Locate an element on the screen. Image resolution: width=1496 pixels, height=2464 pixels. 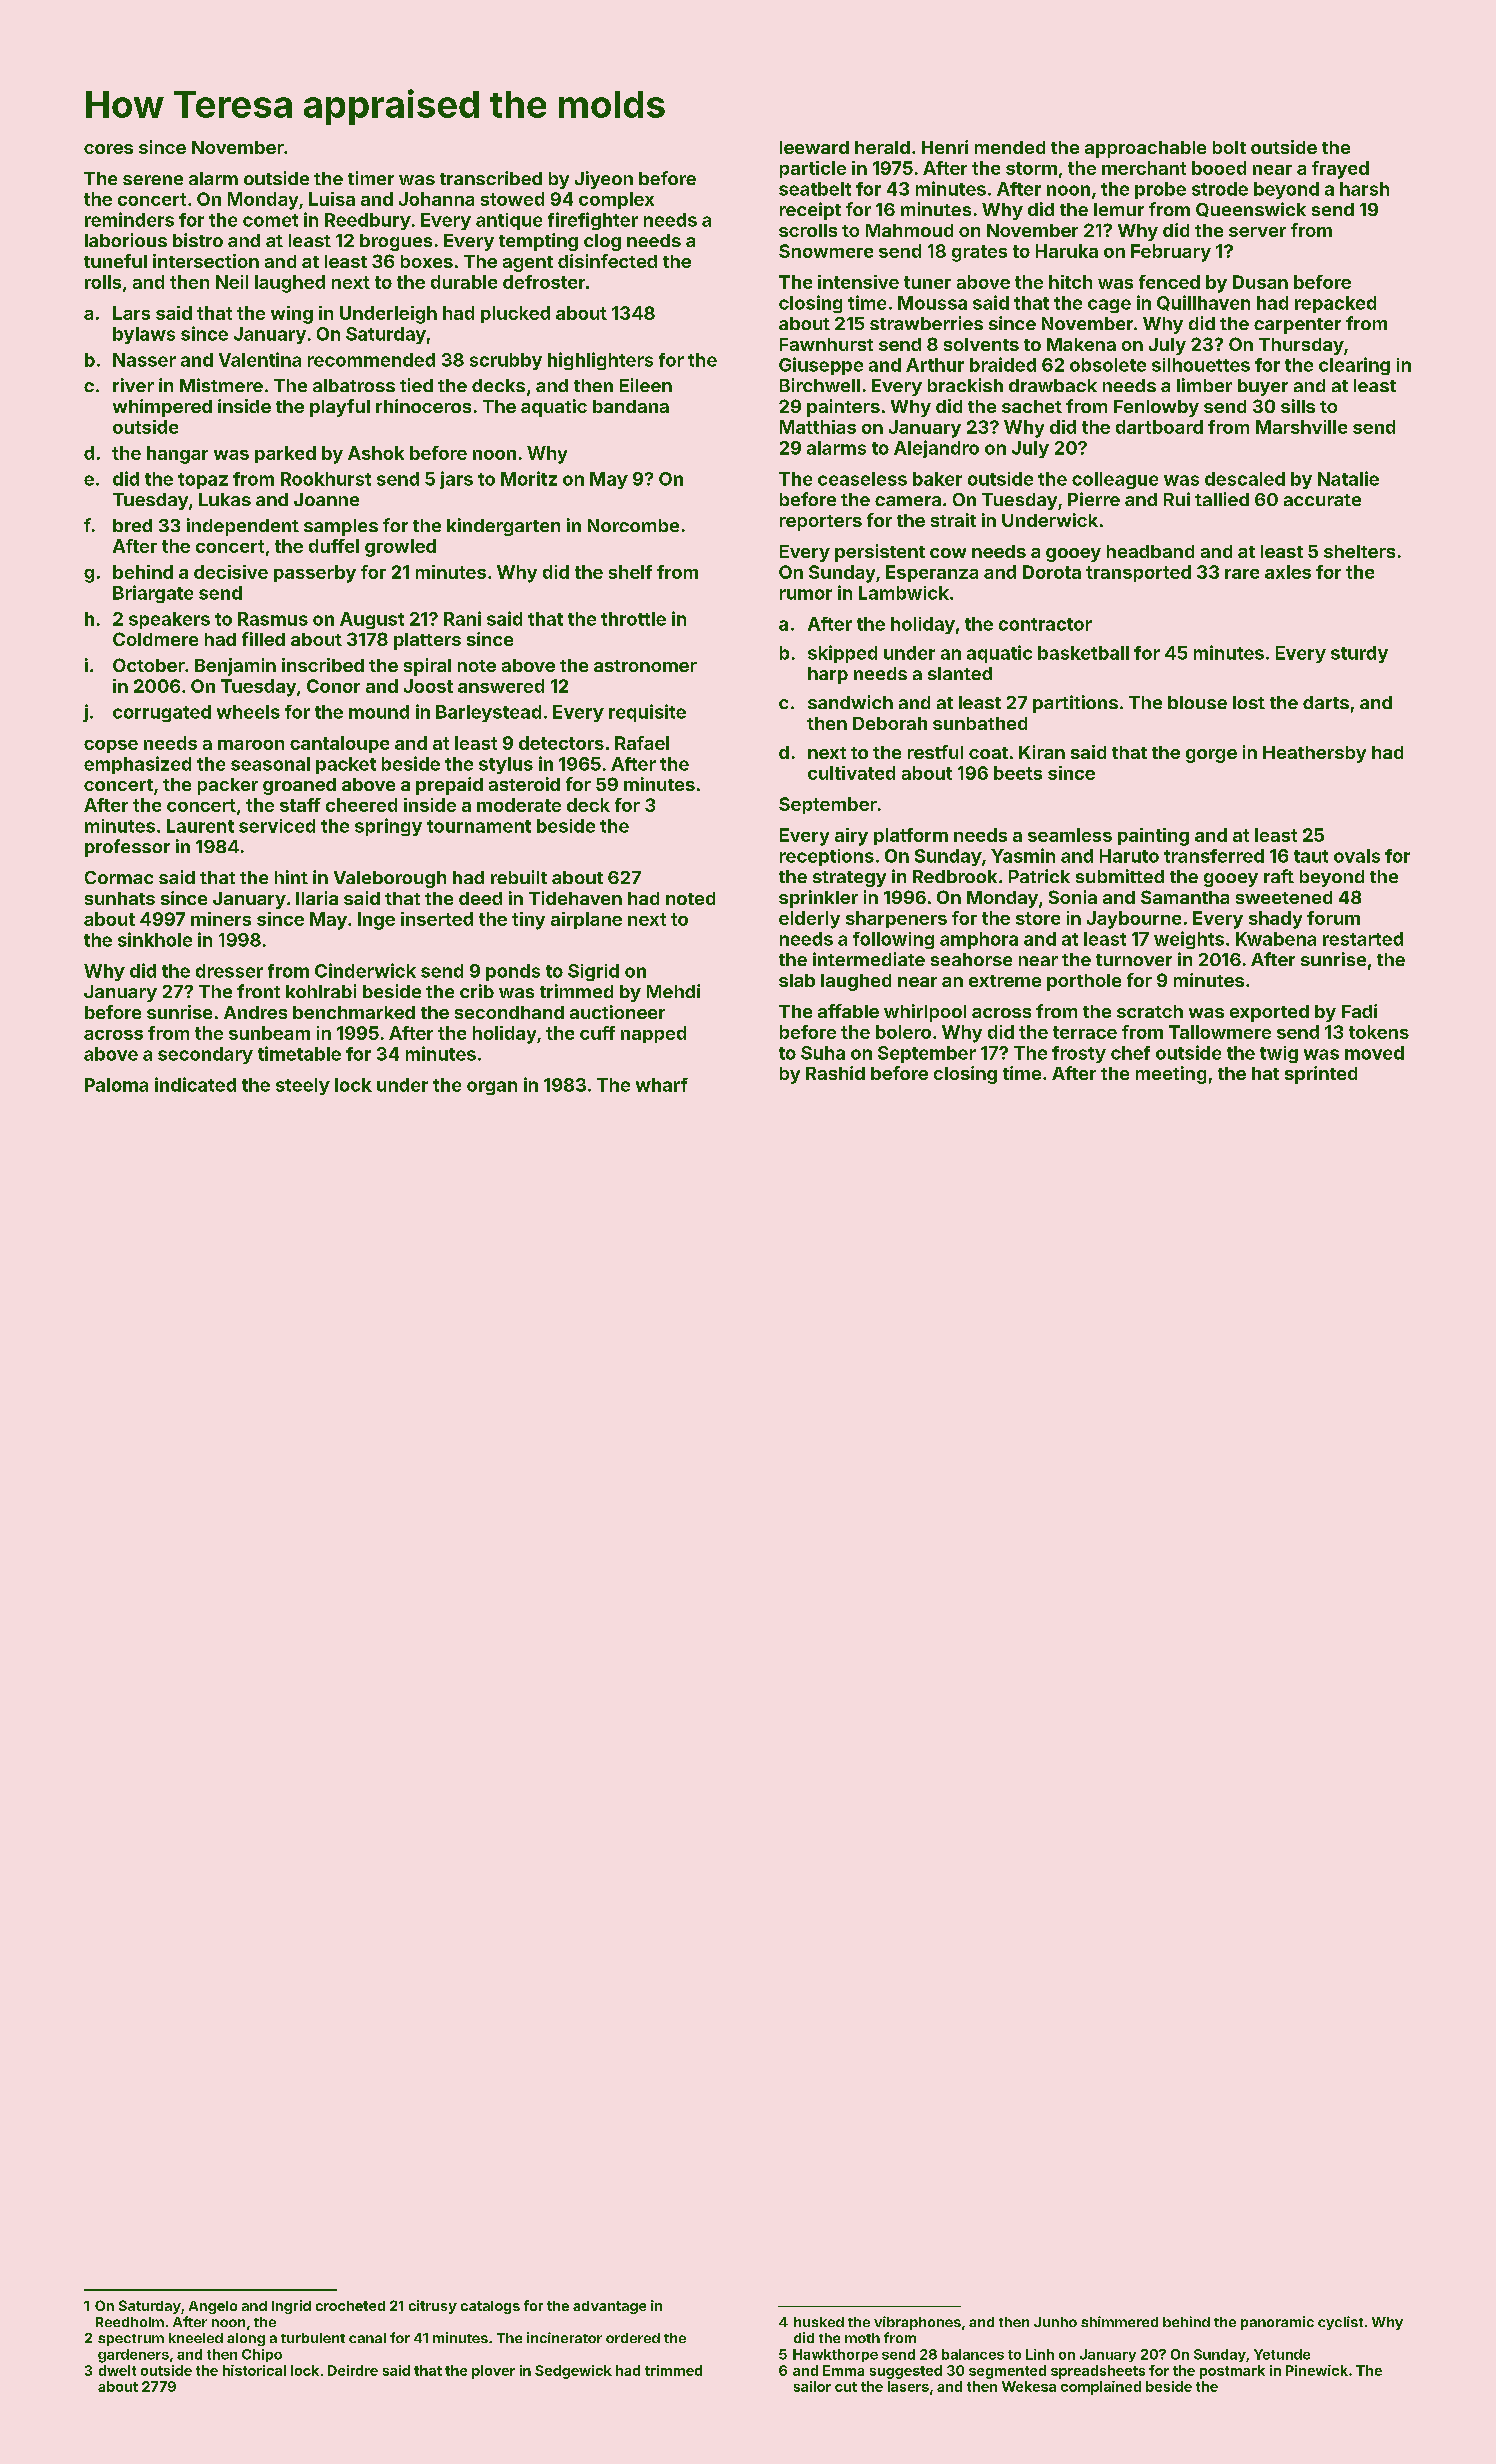
topaz is located at coordinates (203, 481).
